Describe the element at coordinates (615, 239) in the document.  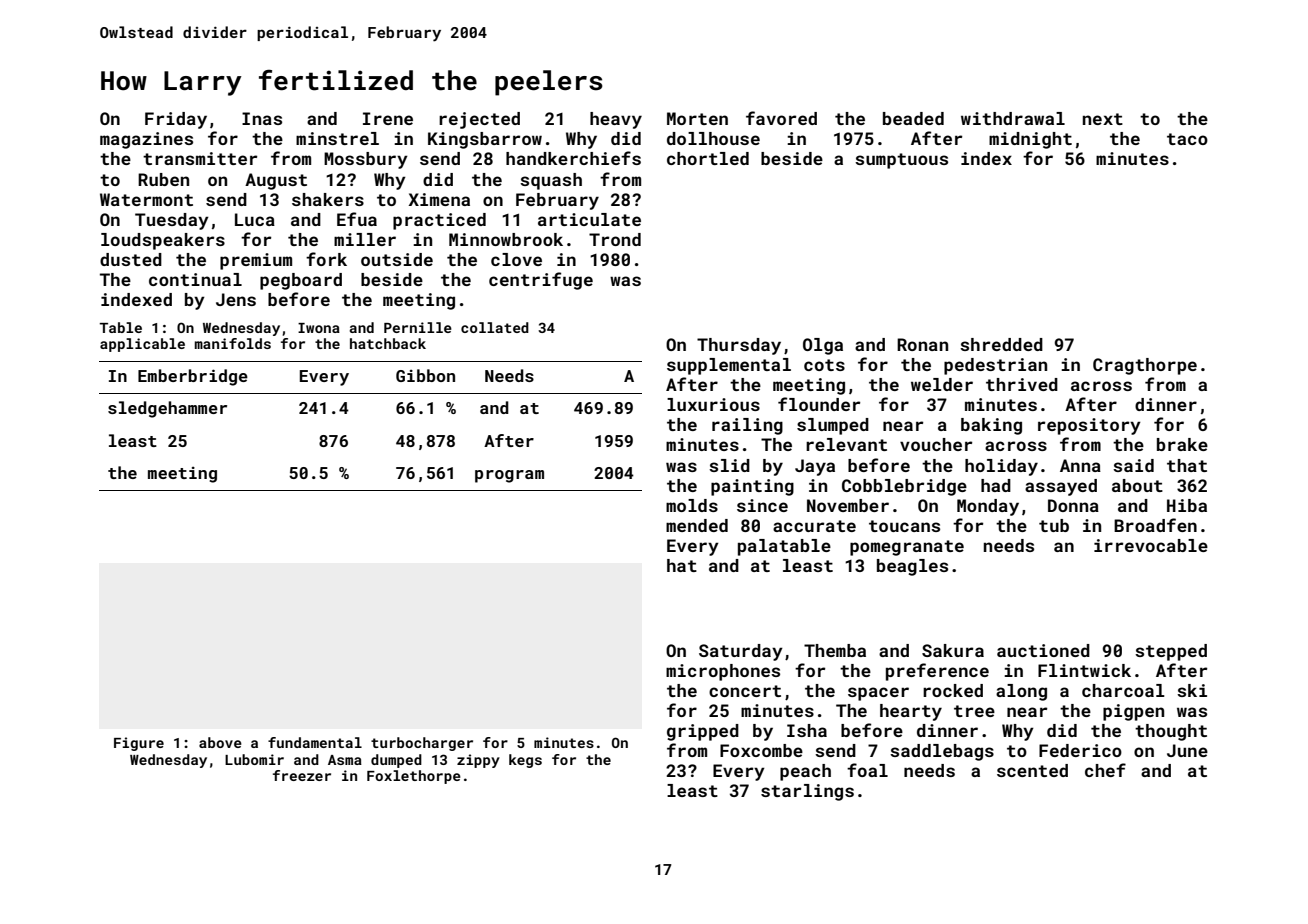
I see `Trond` at that location.
